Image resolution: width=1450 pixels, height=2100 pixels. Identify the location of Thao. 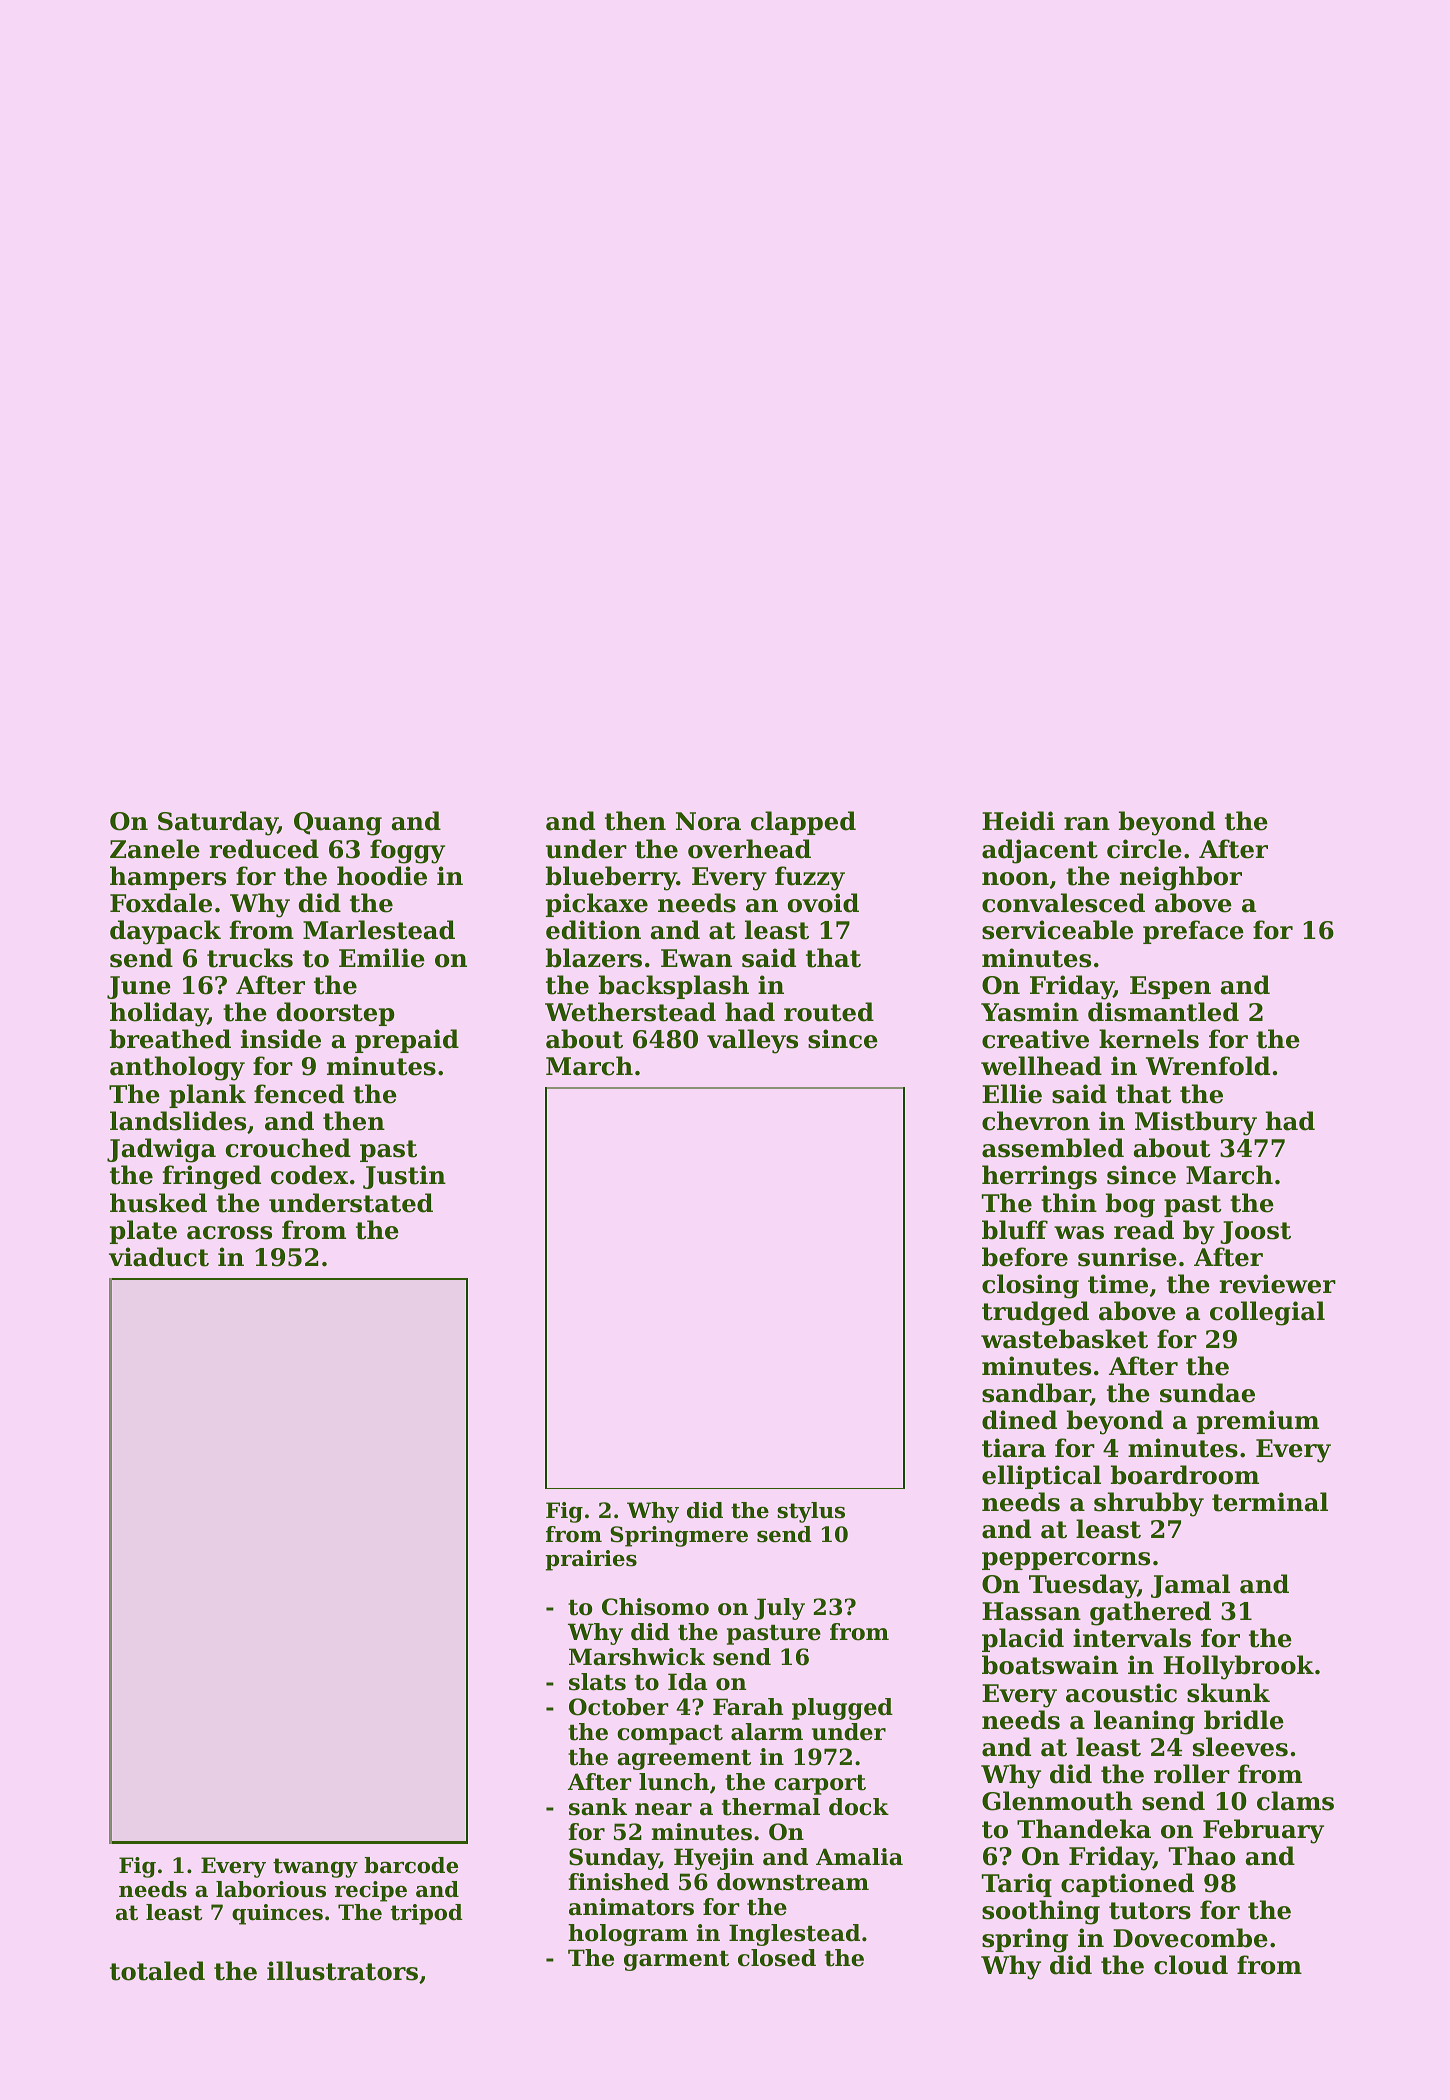
(1202, 1856).
